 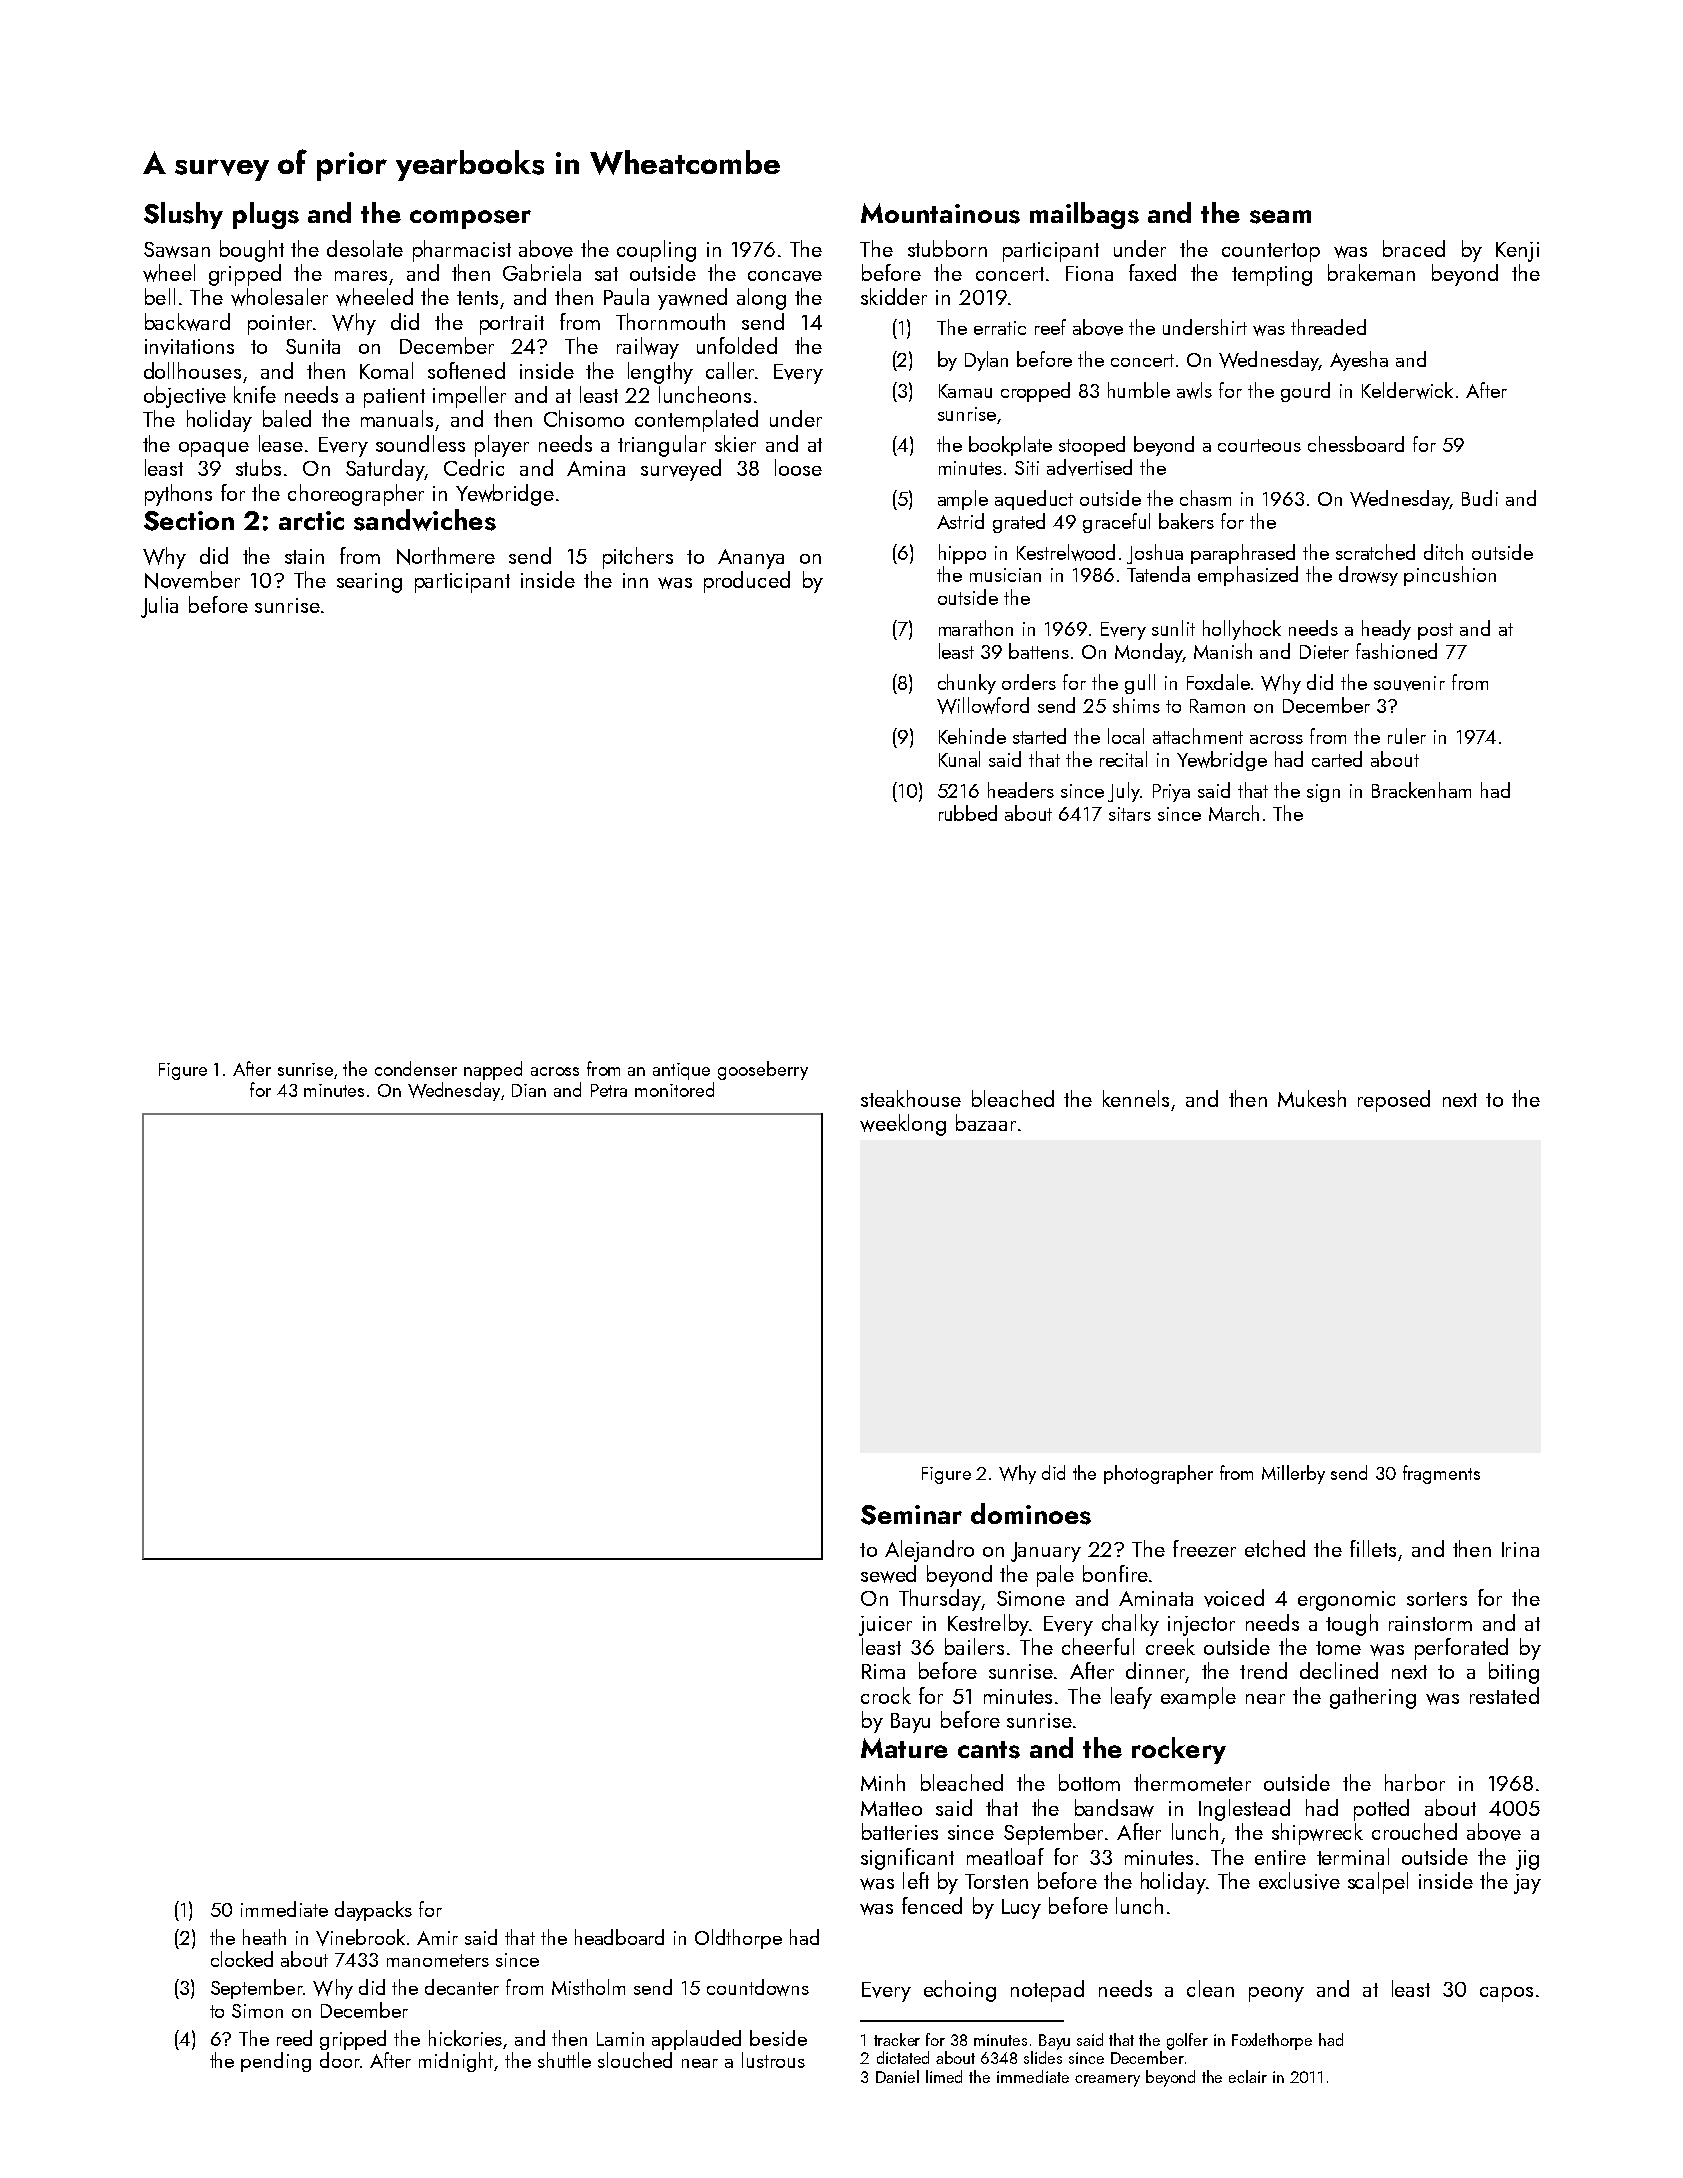 What do you see at coordinates (1248, 576) in the image?
I see `emphasized` at bounding box center [1248, 576].
